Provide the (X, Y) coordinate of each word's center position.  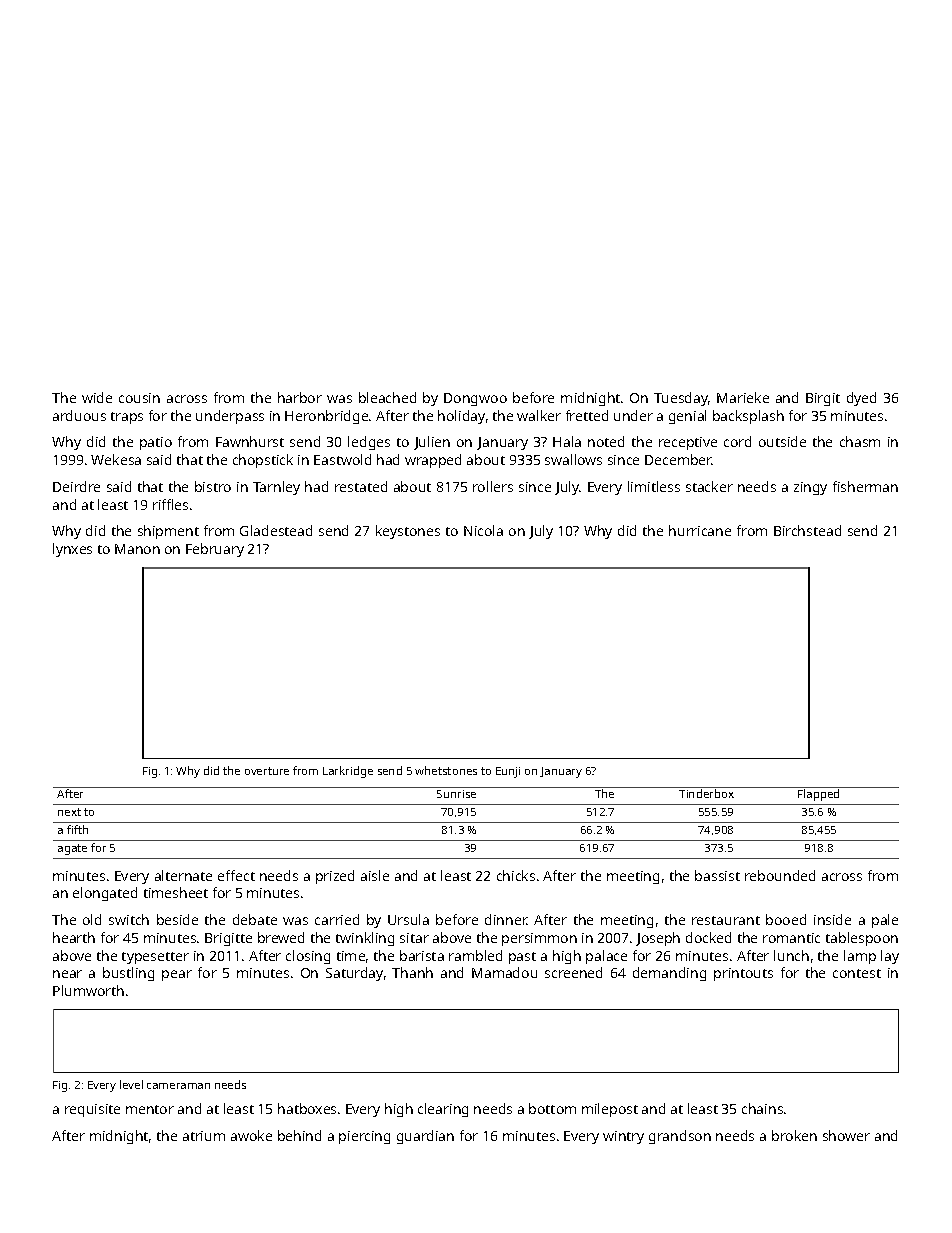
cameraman (178, 1086)
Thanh (412, 972)
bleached (387, 397)
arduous (79, 415)
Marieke (743, 397)
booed (786, 919)
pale (885, 921)
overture (267, 771)
